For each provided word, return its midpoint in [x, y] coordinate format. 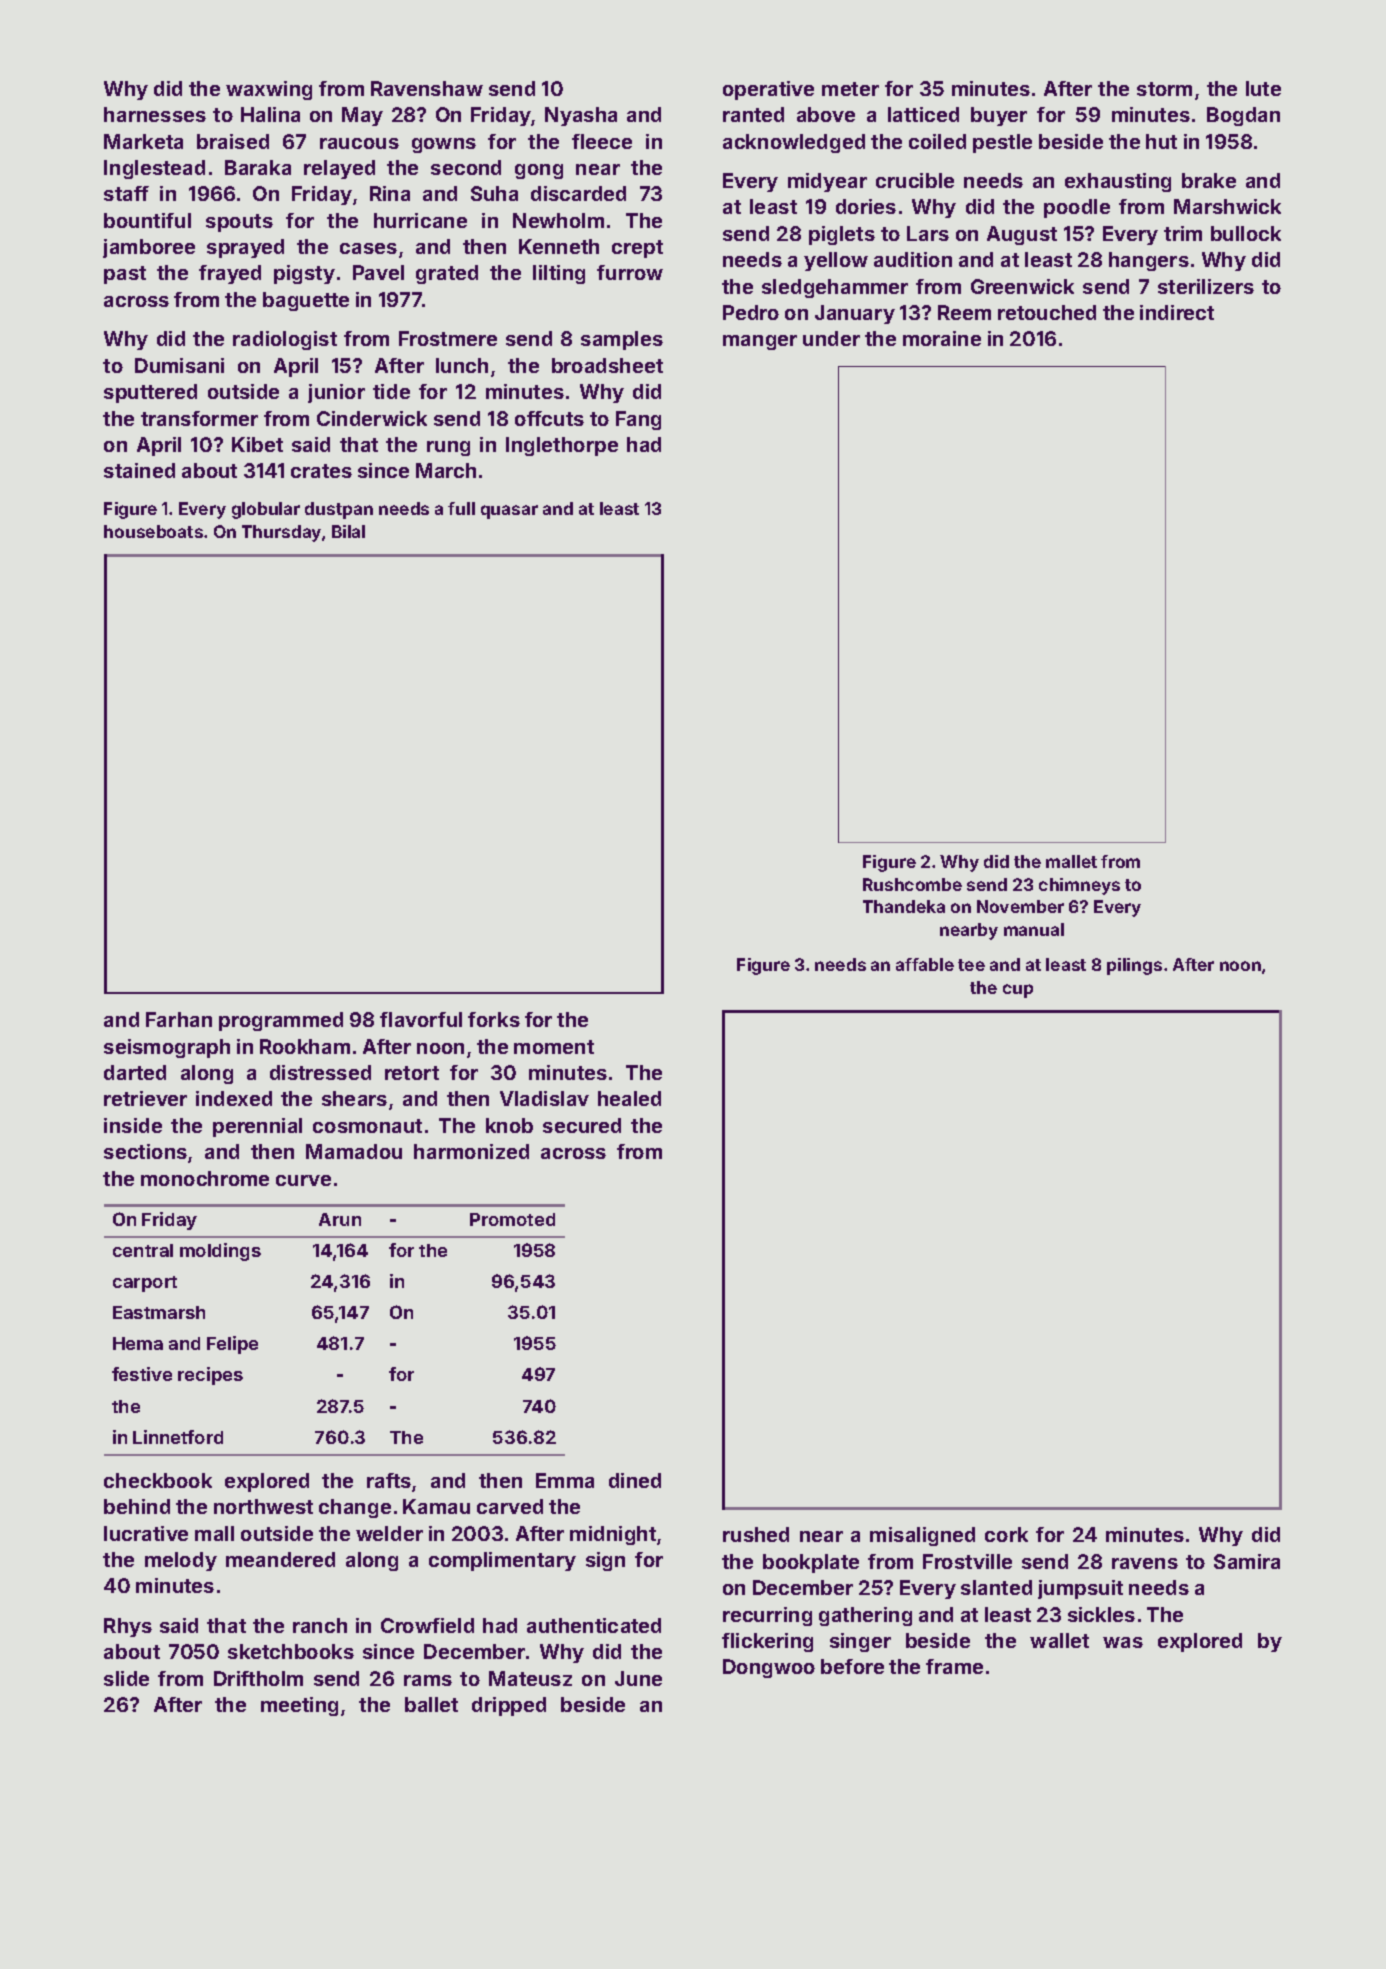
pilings [1134, 966]
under [831, 338]
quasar [509, 512]
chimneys [1079, 886]
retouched [1047, 312]
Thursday [281, 533]
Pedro [751, 312]
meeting [299, 1706]
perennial [257, 1127]
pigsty [304, 274]
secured [582, 1125]
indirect [1177, 312]
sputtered [150, 393]
